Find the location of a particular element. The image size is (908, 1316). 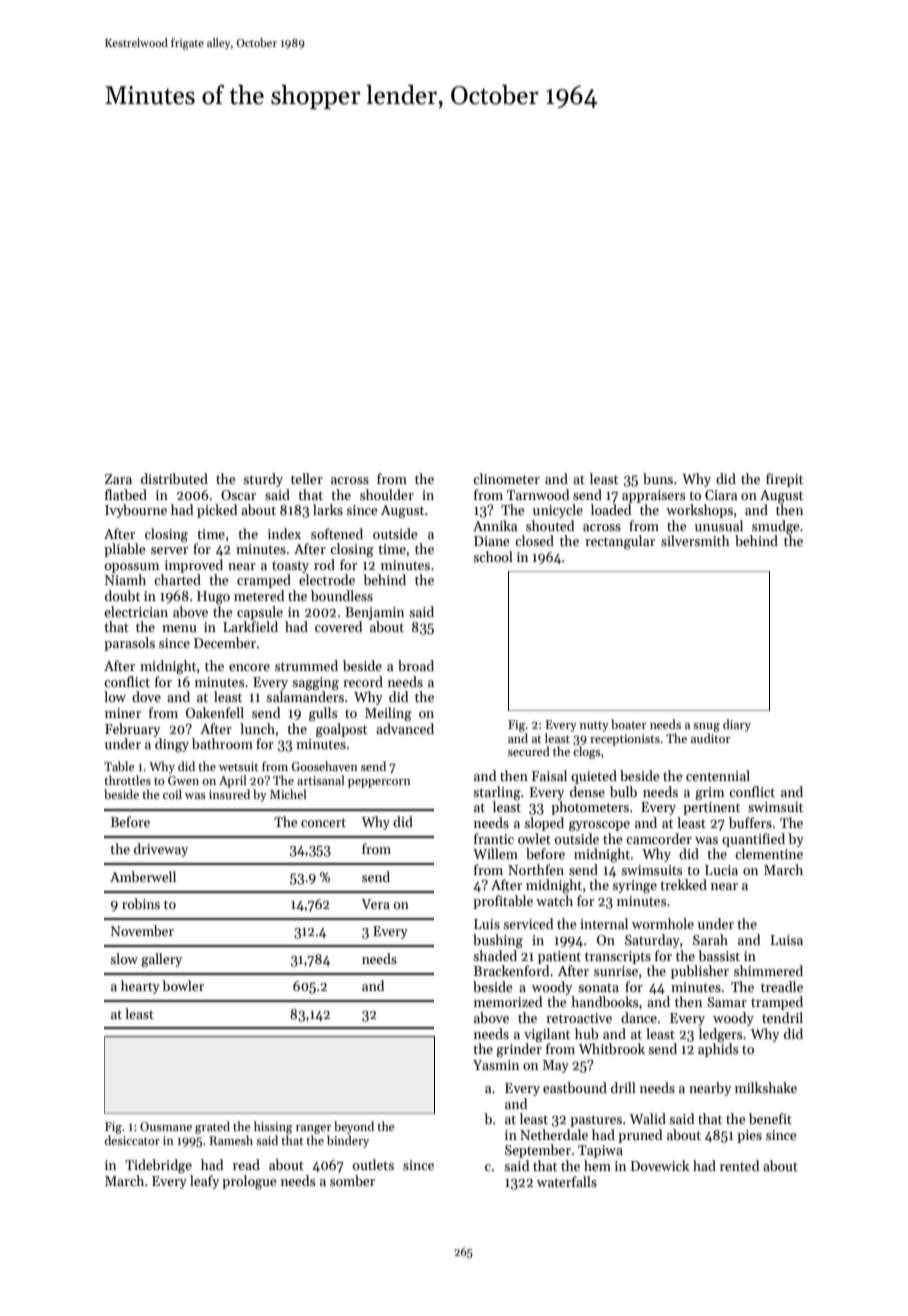

shoulder is located at coordinates (387, 494).
